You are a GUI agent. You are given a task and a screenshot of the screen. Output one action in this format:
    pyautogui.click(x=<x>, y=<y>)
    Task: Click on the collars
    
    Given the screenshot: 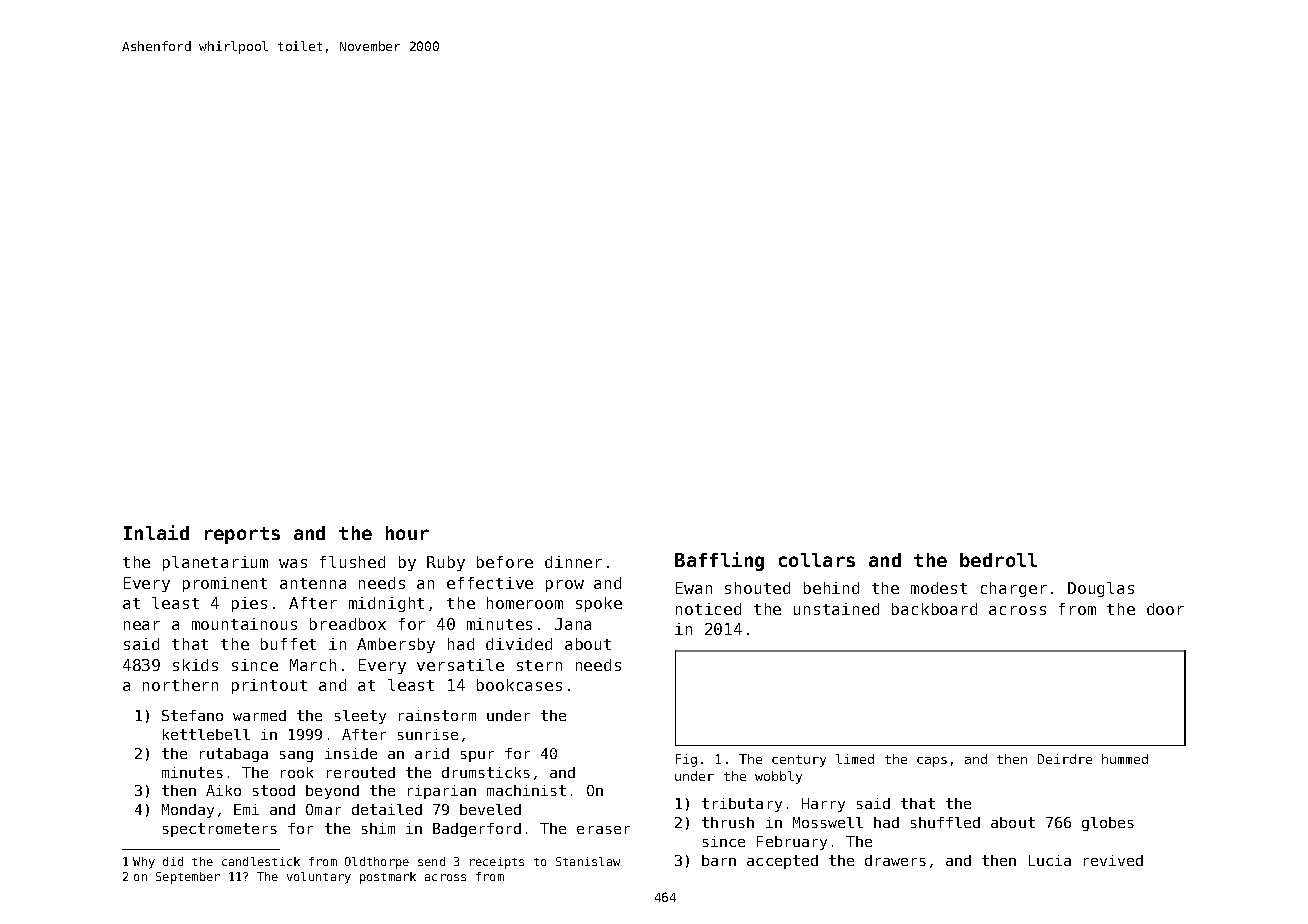 What is the action you would take?
    pyautogui.click(x=817, y=560)
